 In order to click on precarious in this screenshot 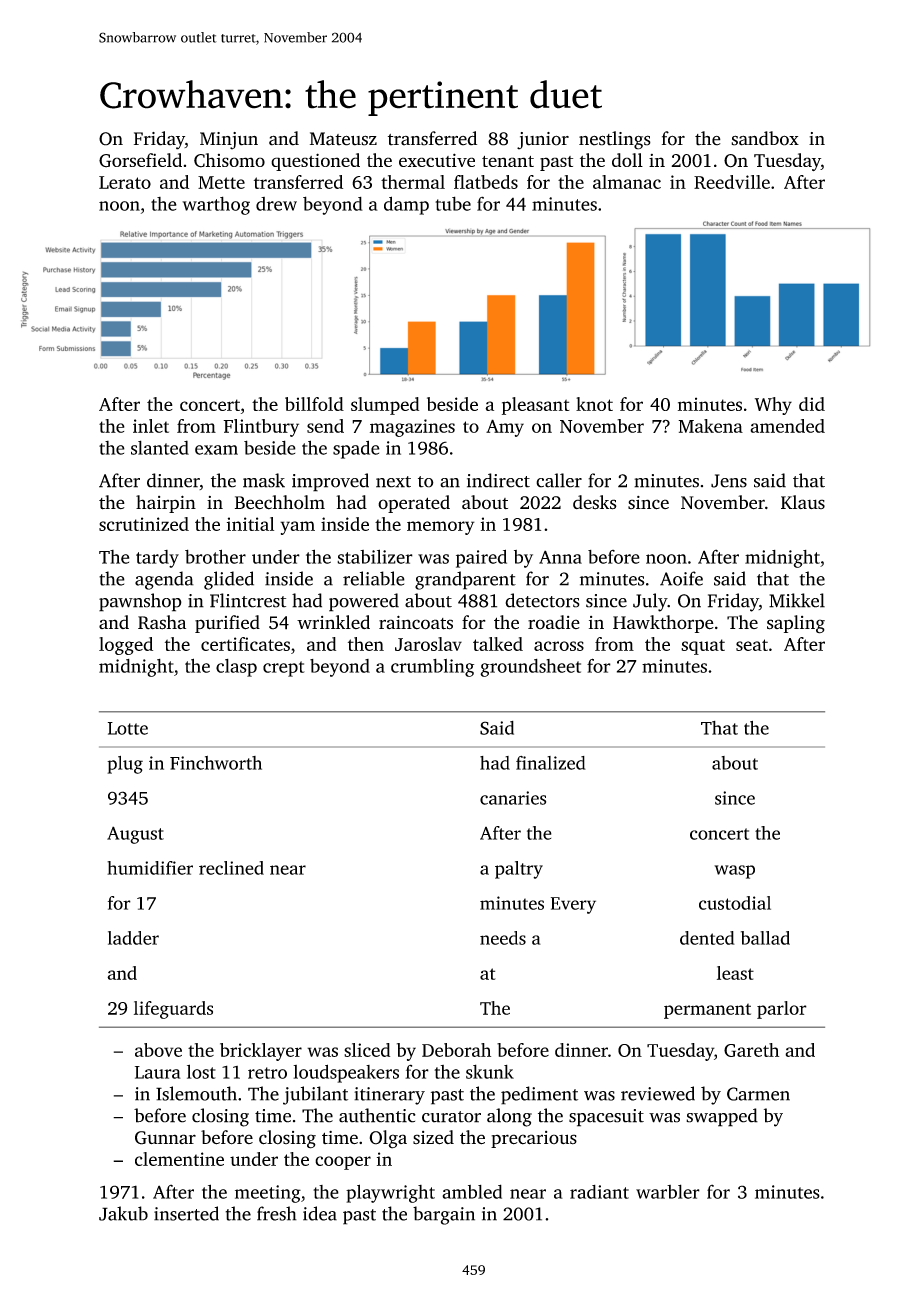, I will do `click(534, 1139)`.
